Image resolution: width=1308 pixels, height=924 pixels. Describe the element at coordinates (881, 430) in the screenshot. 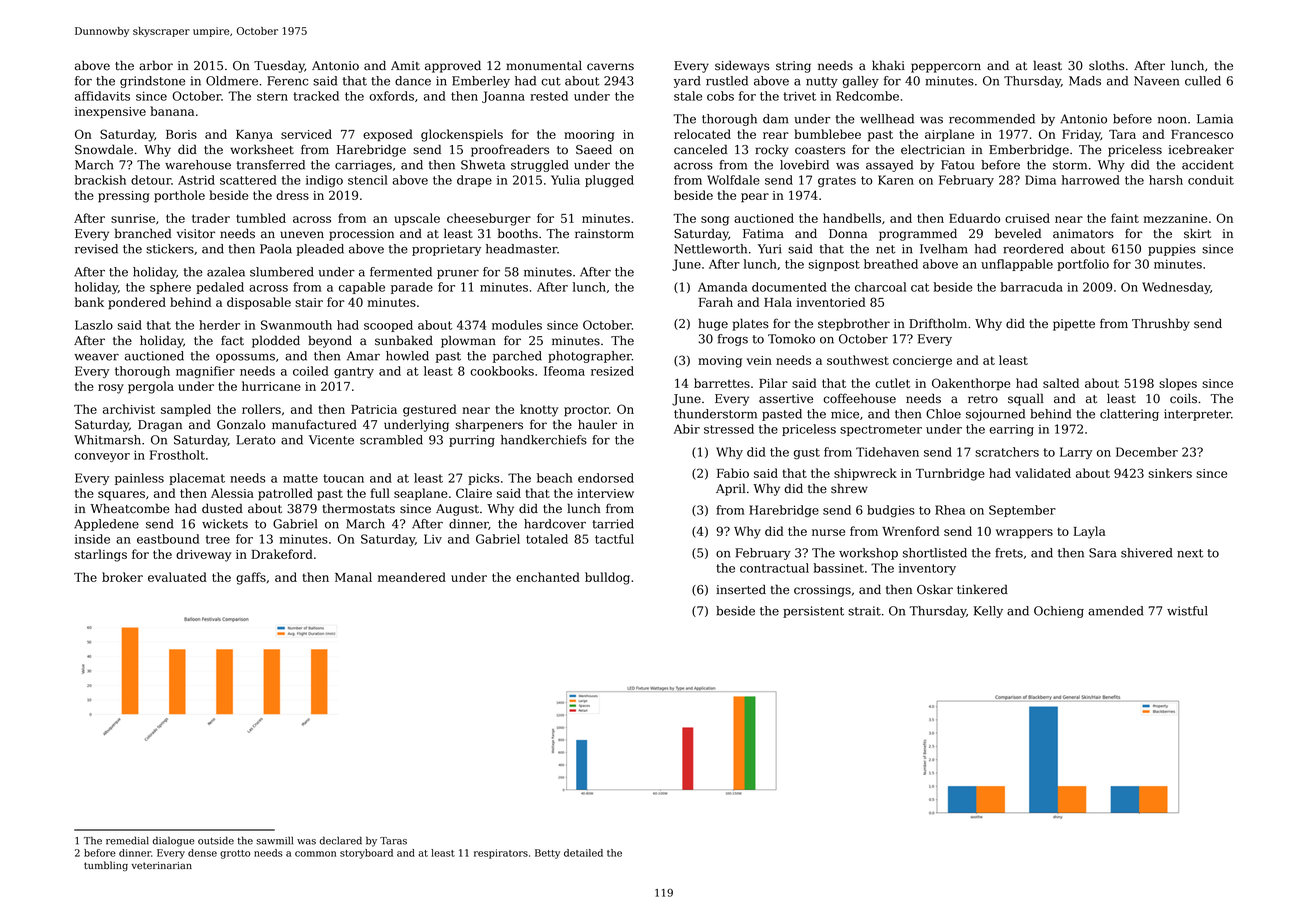

I see `spectrometer` at that location.
